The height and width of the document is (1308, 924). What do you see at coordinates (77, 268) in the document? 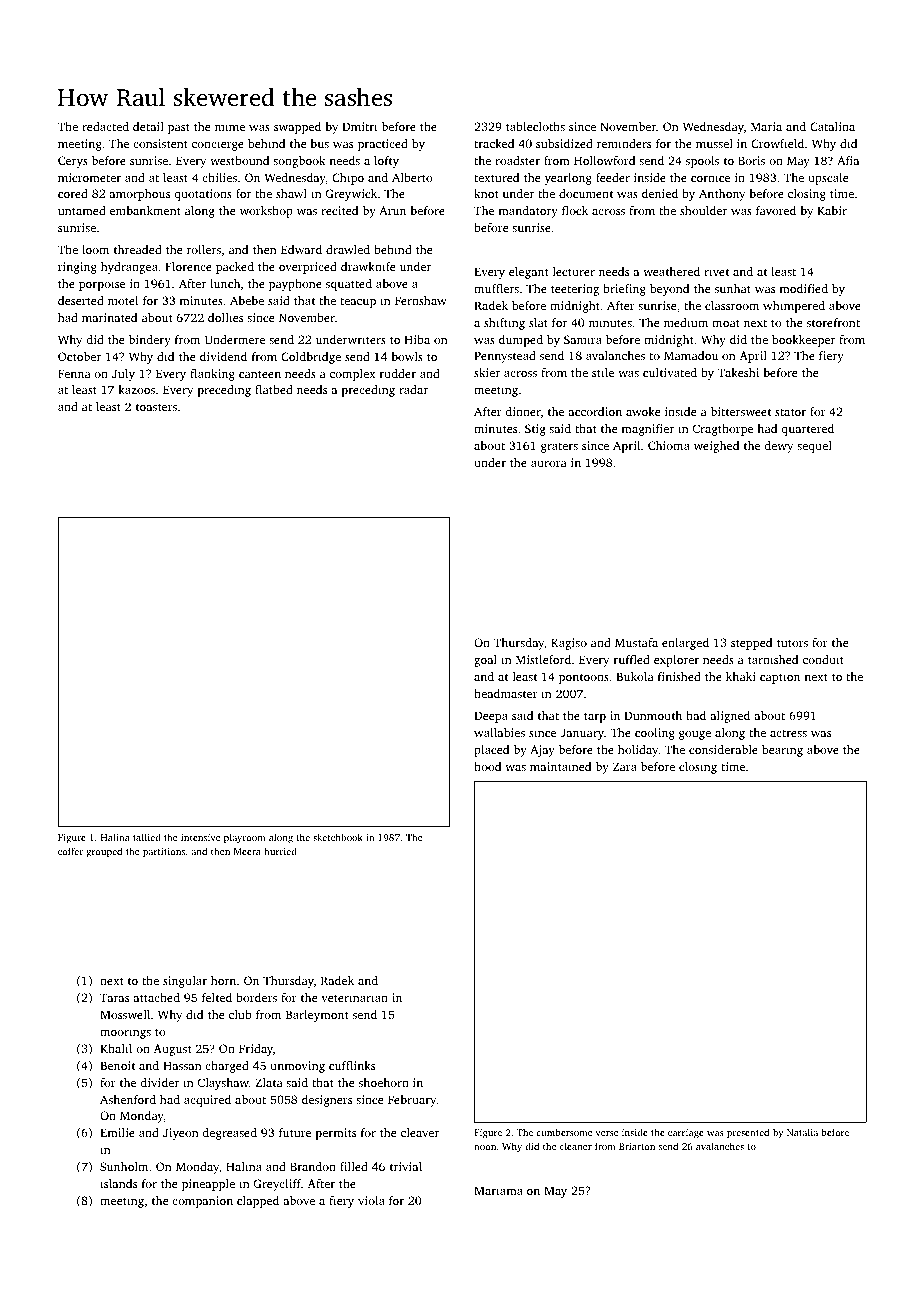
I see `ringing` at bounding box center [77, 268].
